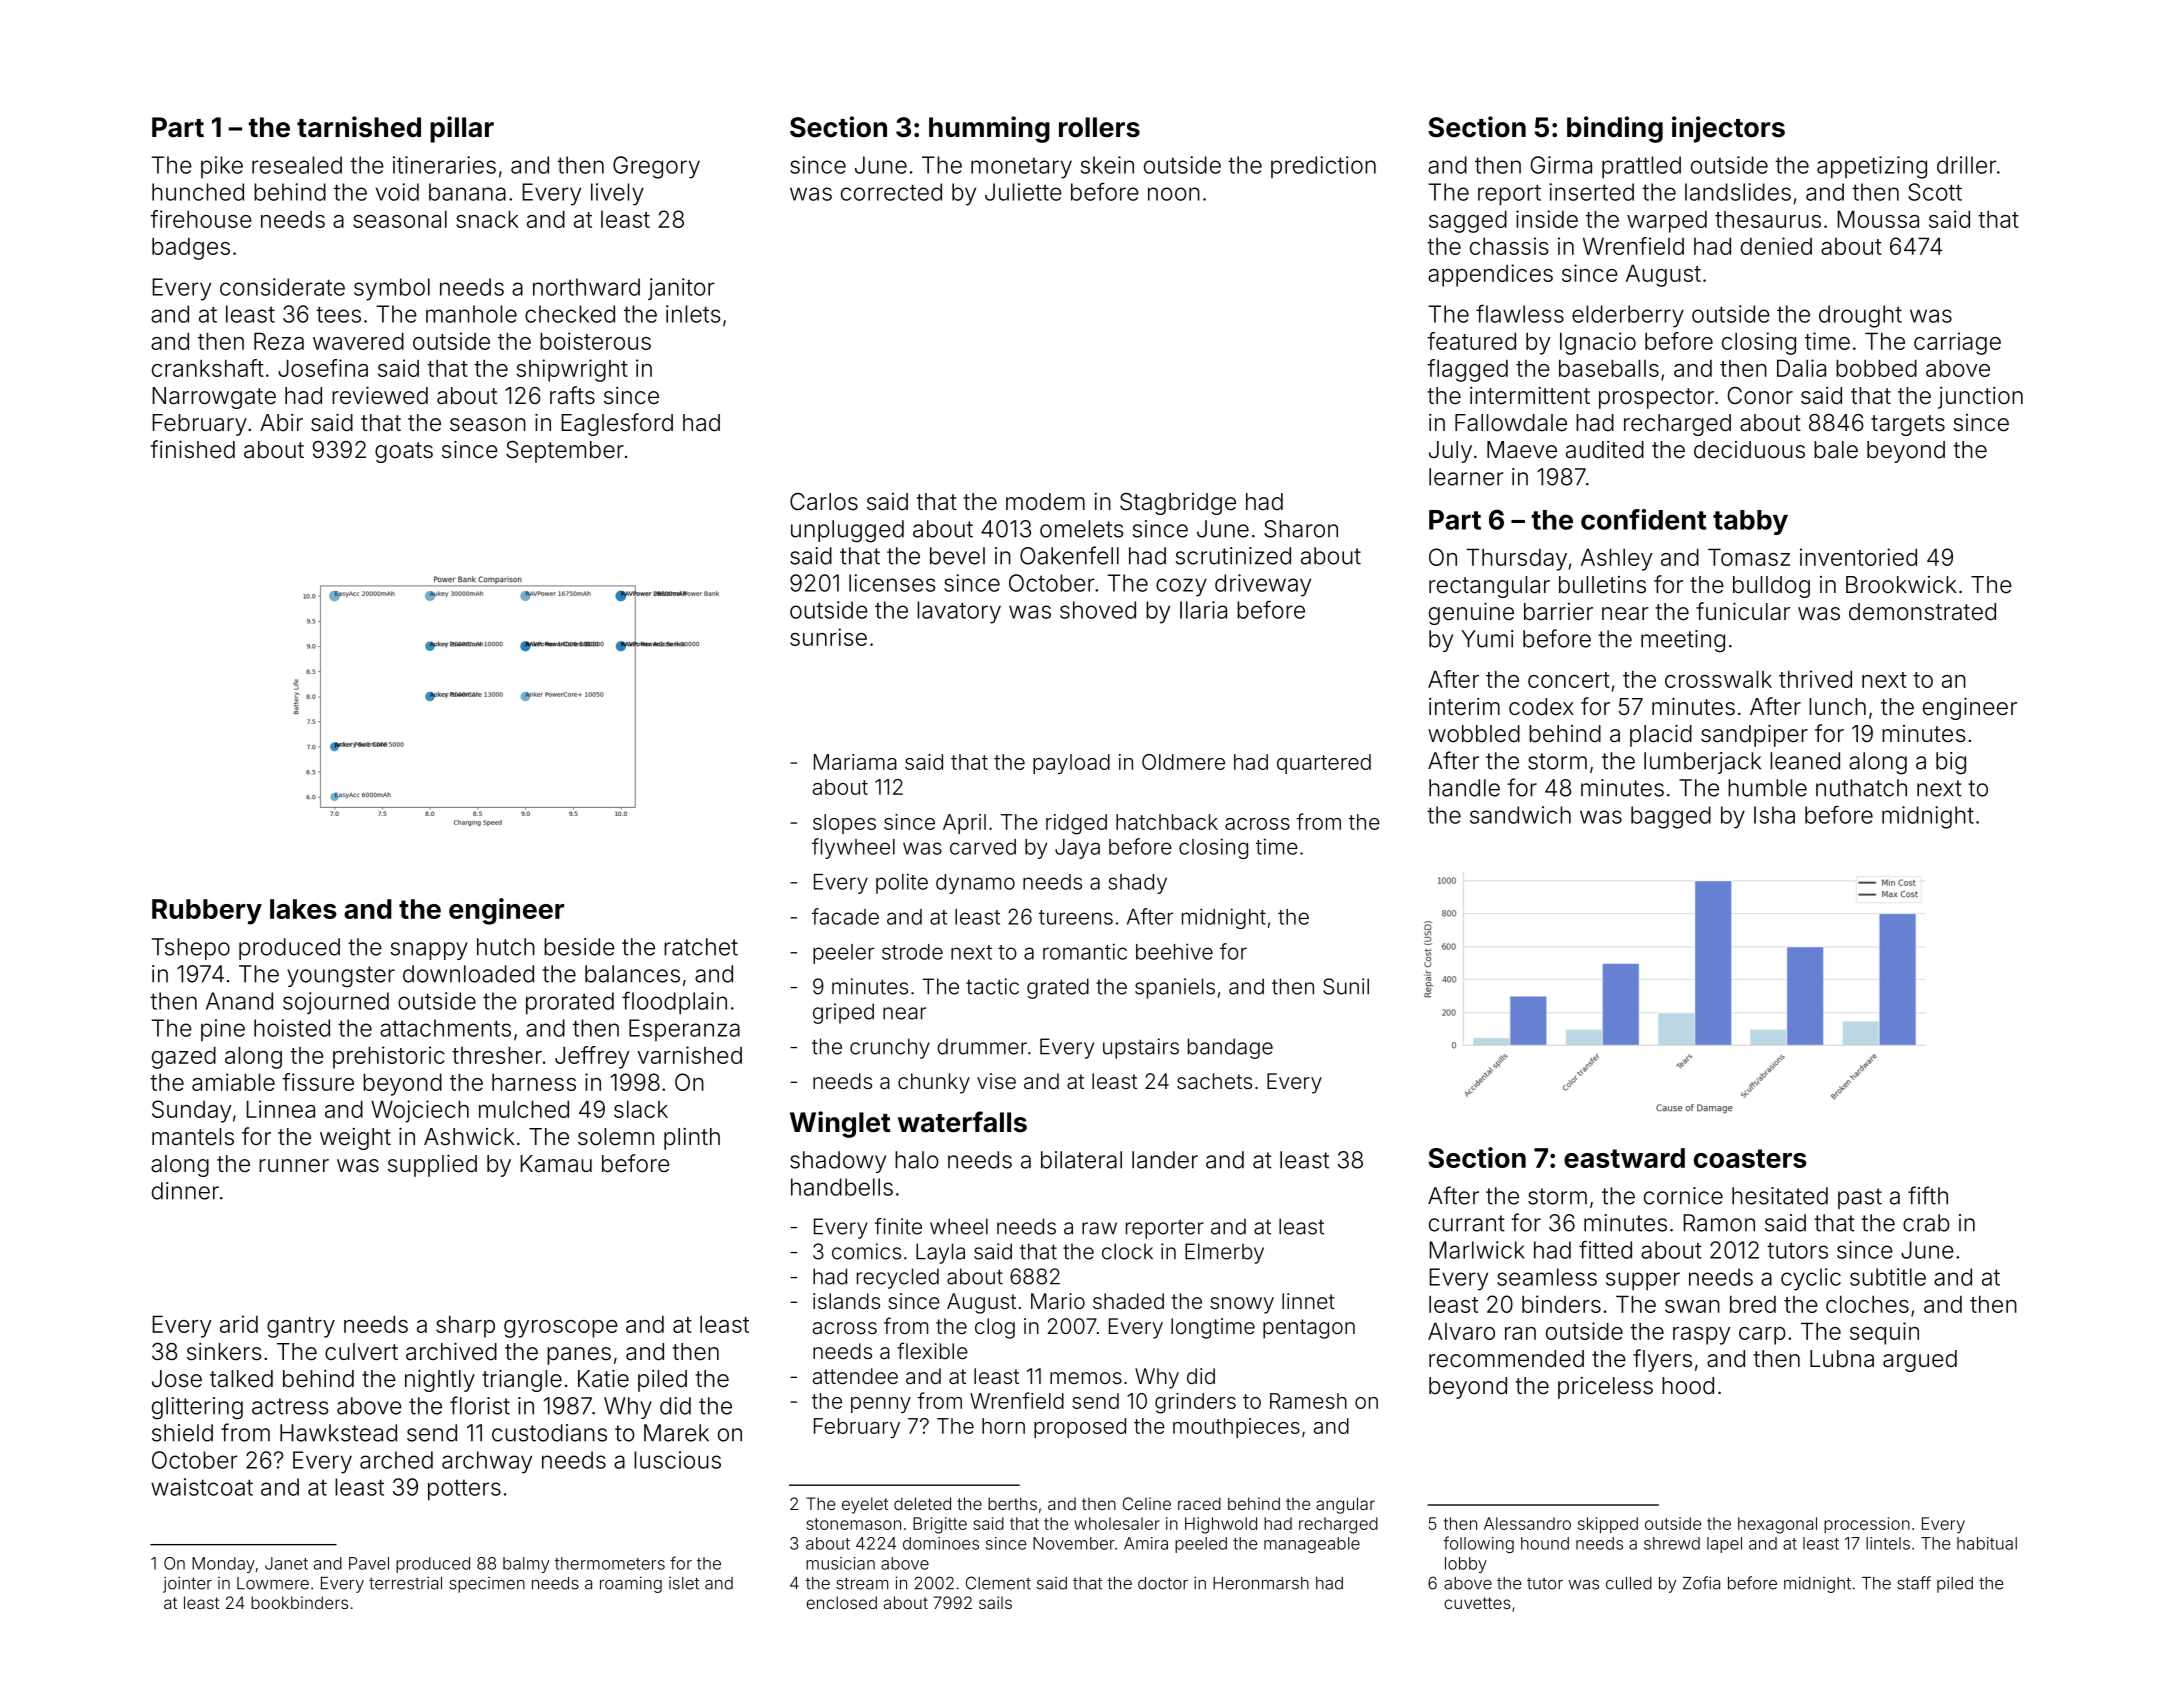  What do you see at coordinates (632, 974) in the image?
I see `balances` at bounding box center [632, 974].
